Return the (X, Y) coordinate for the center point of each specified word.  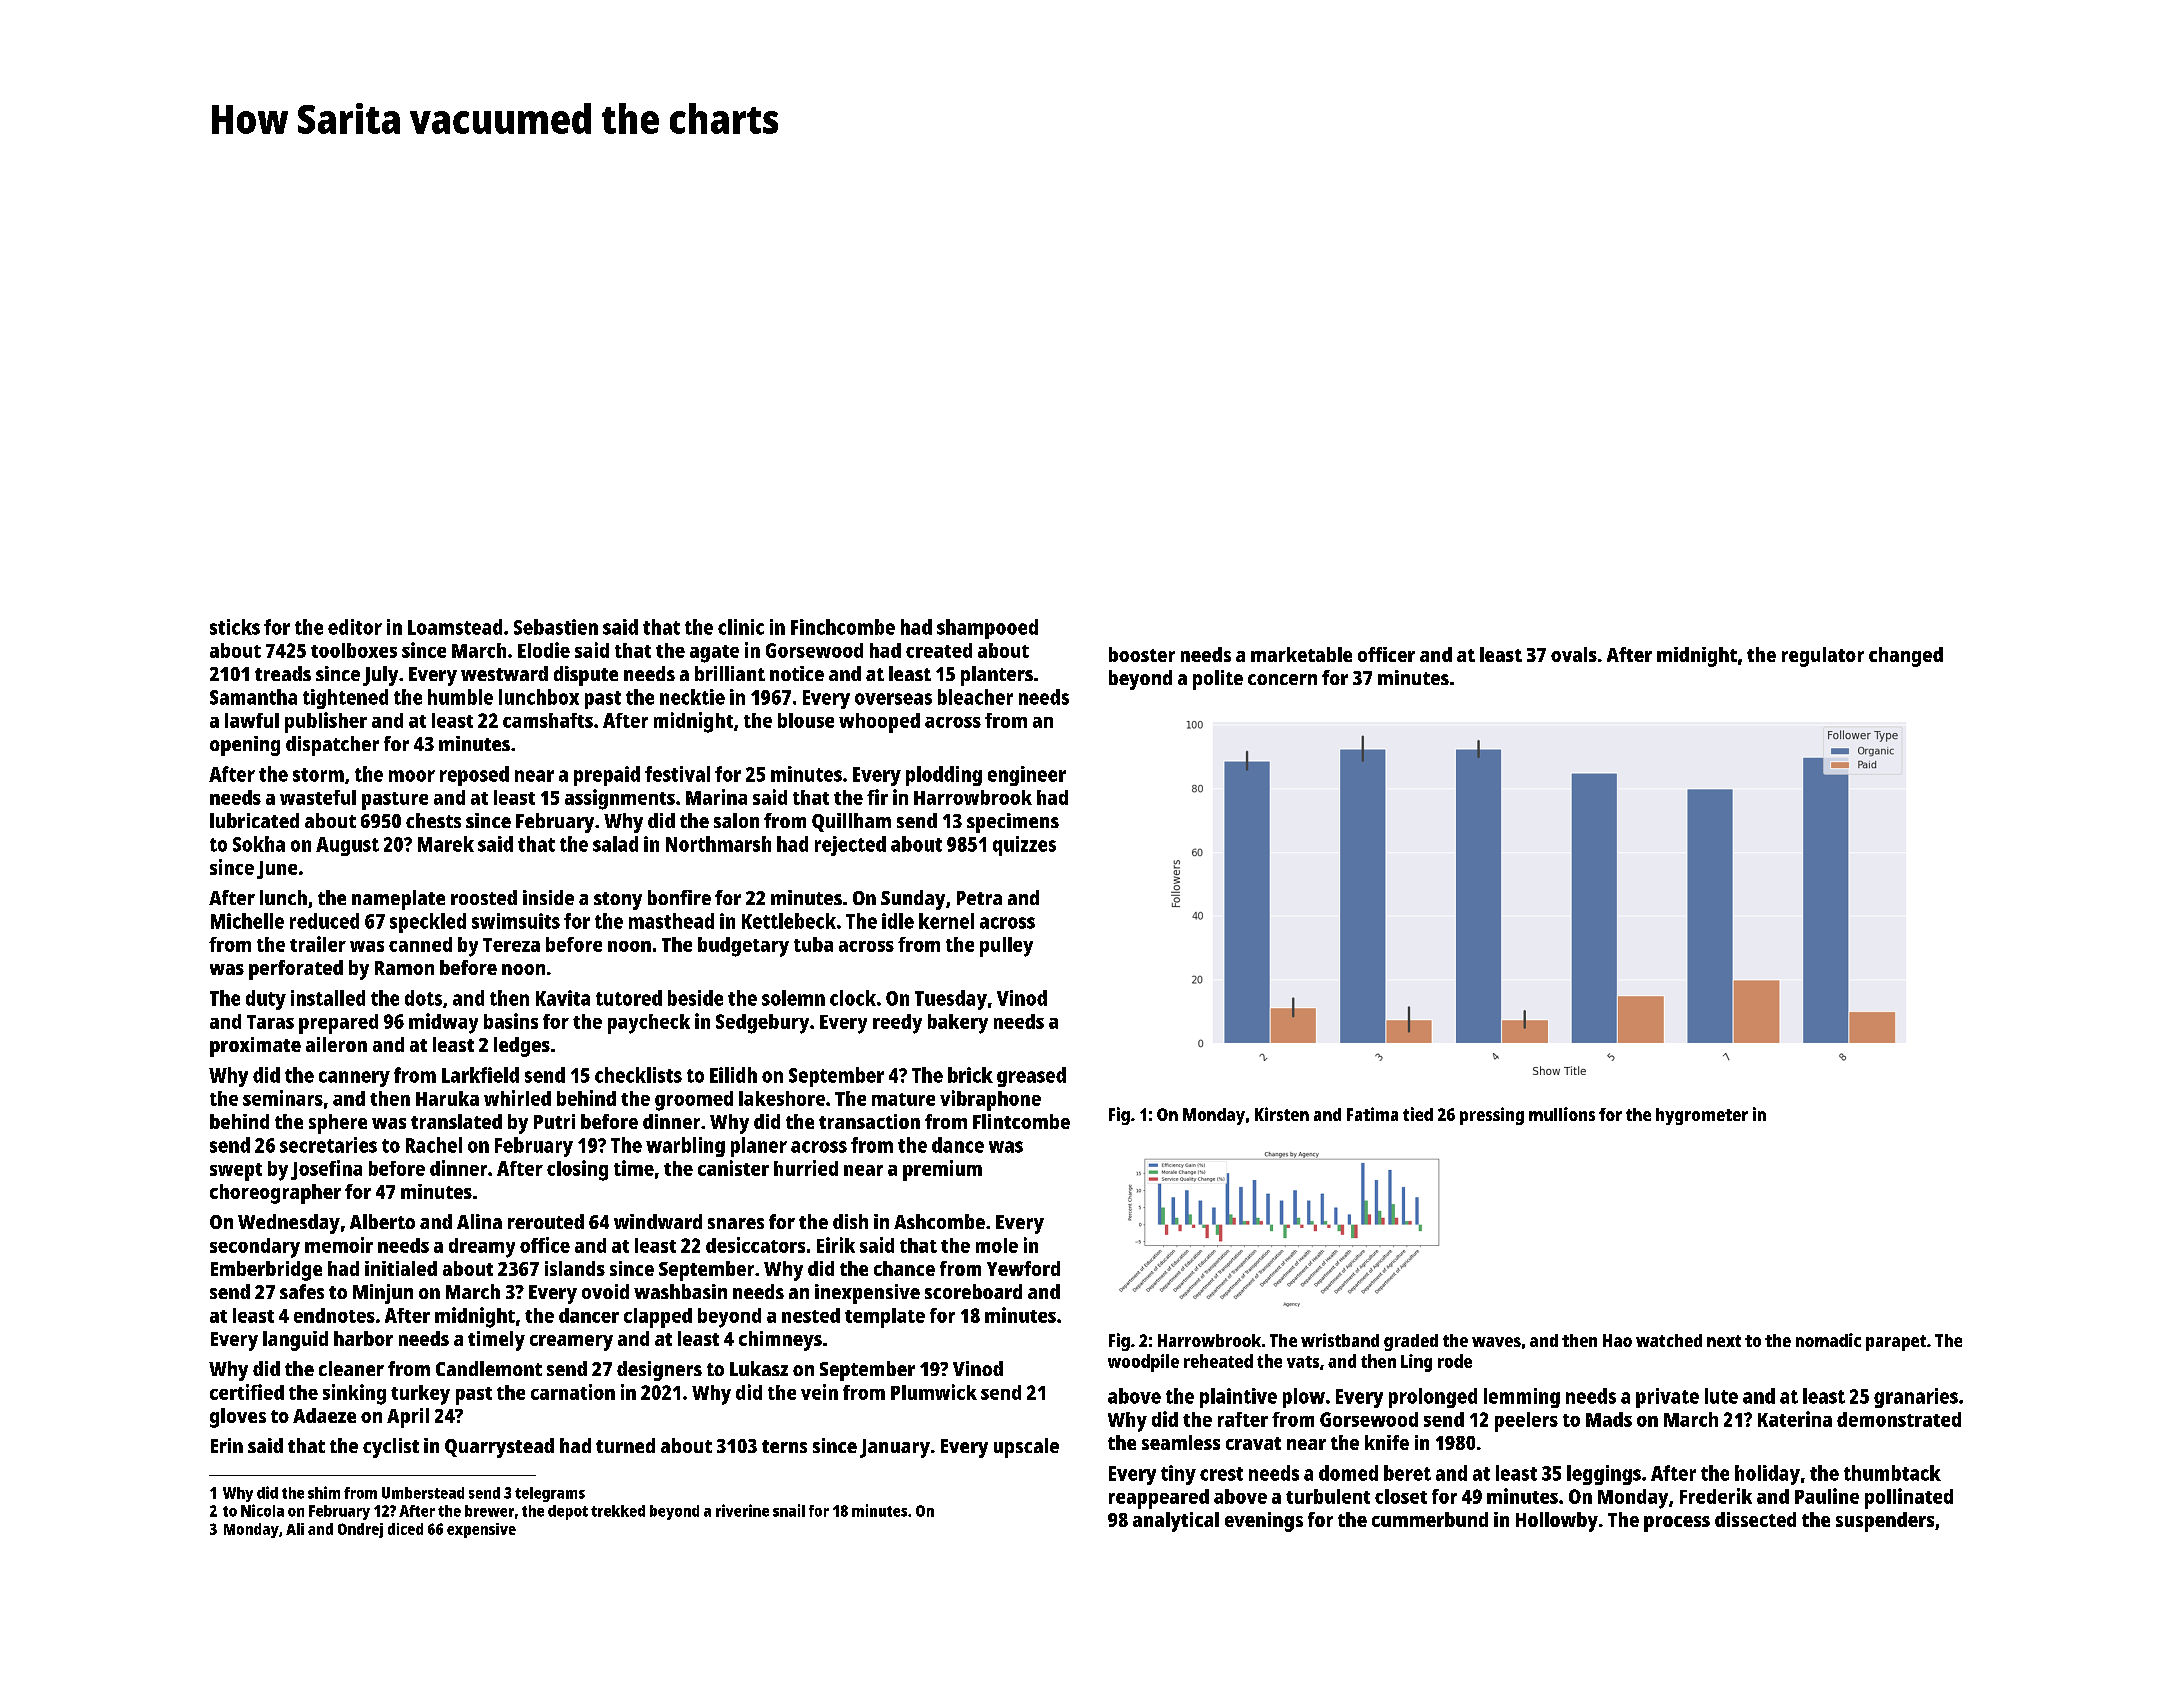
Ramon (404, 968)
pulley (1006, 947)
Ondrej (360, 1530)
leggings (1604, 1475)
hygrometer (1702, 1116)
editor (355, 627)
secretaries (328, 1145)
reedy (897, 1024)
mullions (1562, 1114)
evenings (1264, 1522)
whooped (879, 723)
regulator (1823, 657)
